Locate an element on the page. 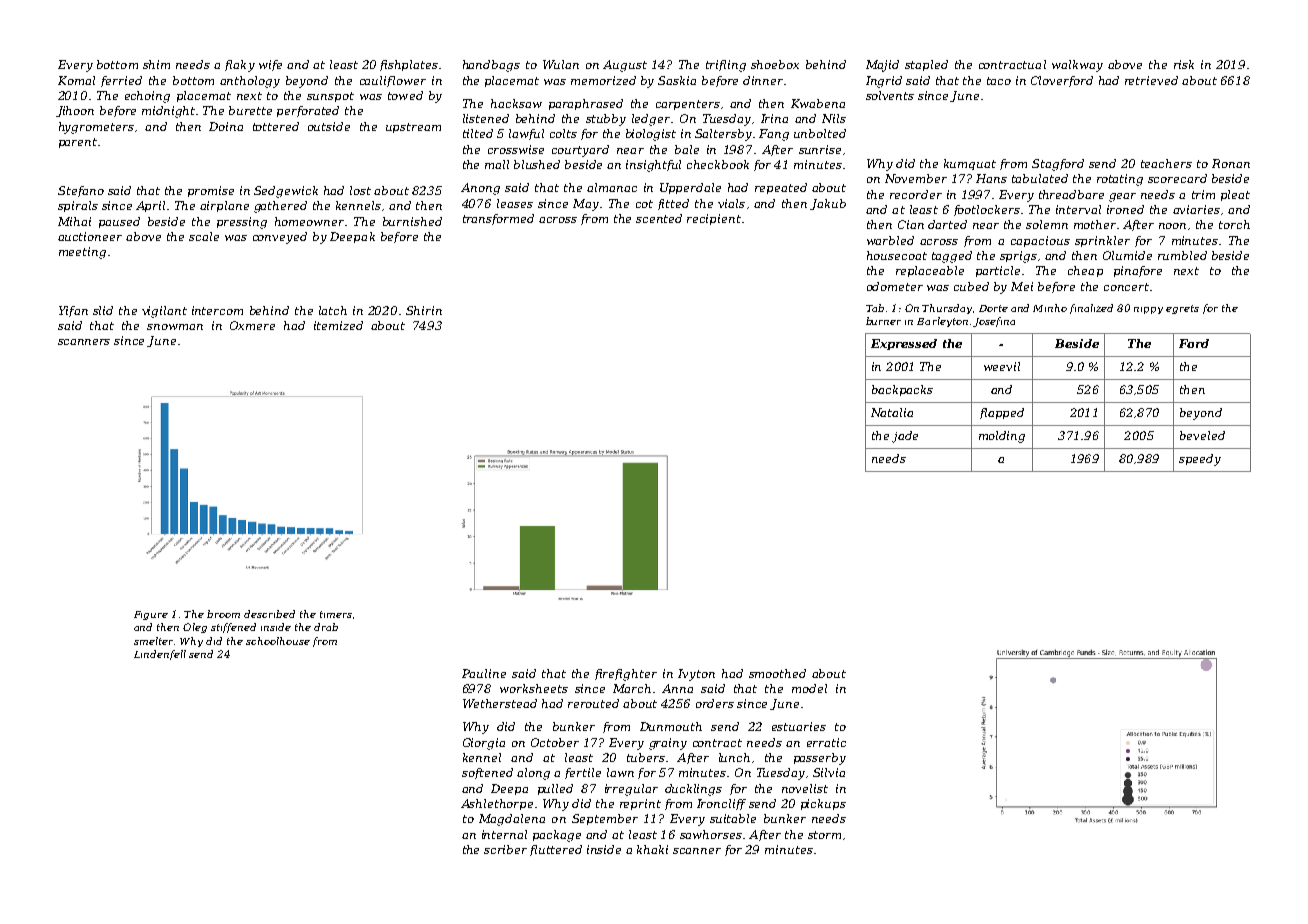  broom is located at coordinates (223, 614).
